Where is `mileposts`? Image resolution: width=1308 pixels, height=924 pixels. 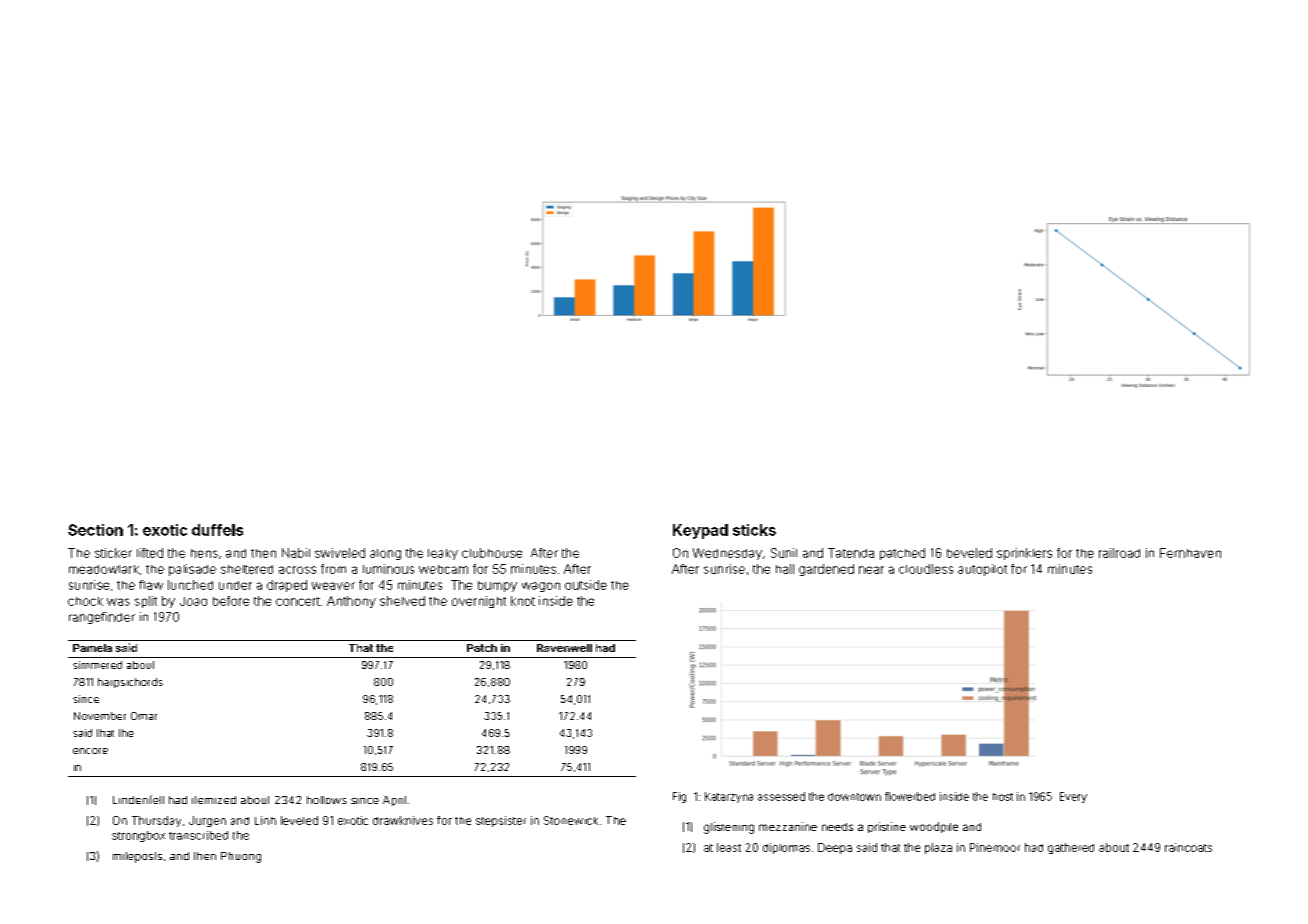 mileposts is located at coordinates (137, 857).
